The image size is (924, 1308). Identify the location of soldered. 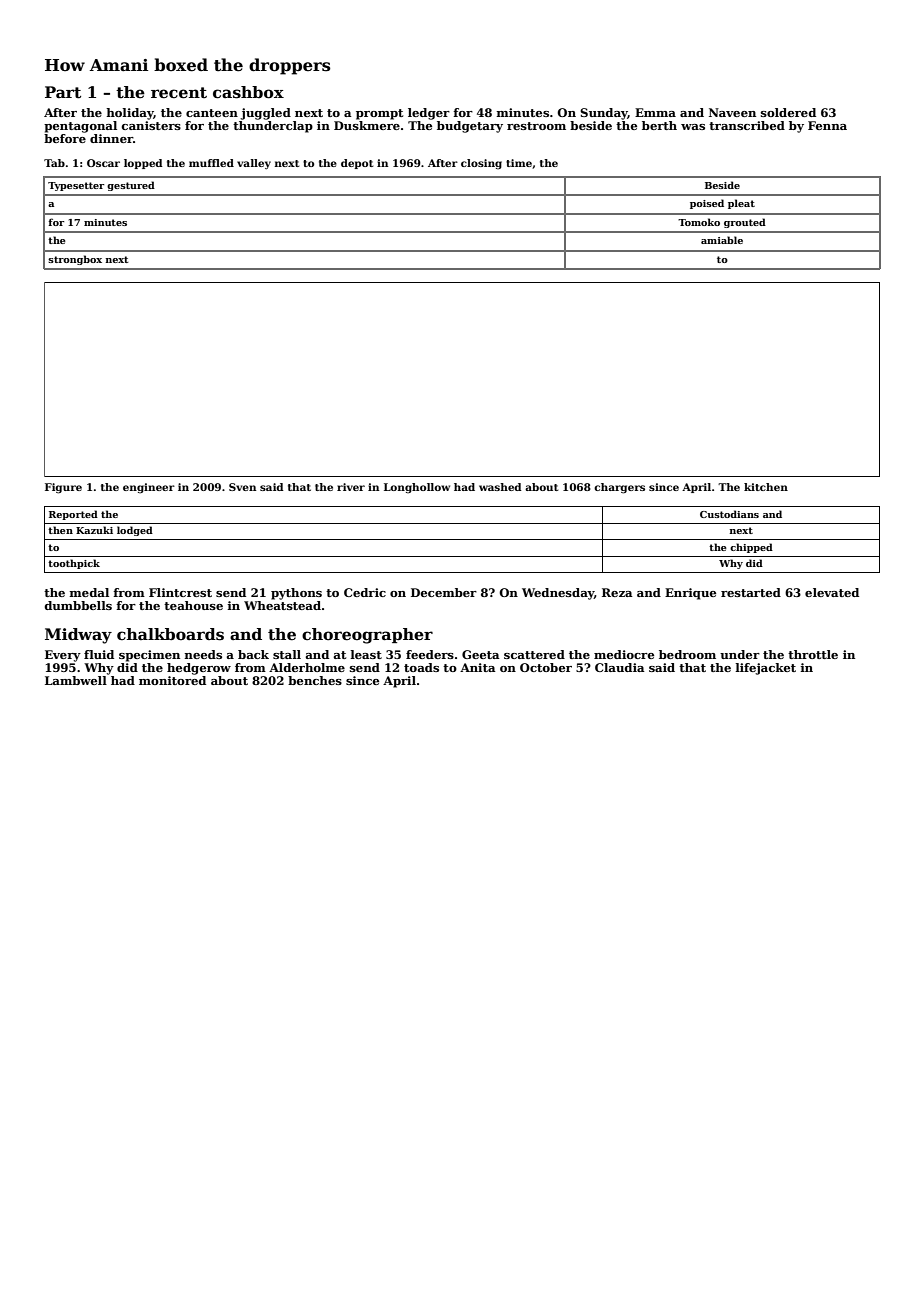
(788, 112).
